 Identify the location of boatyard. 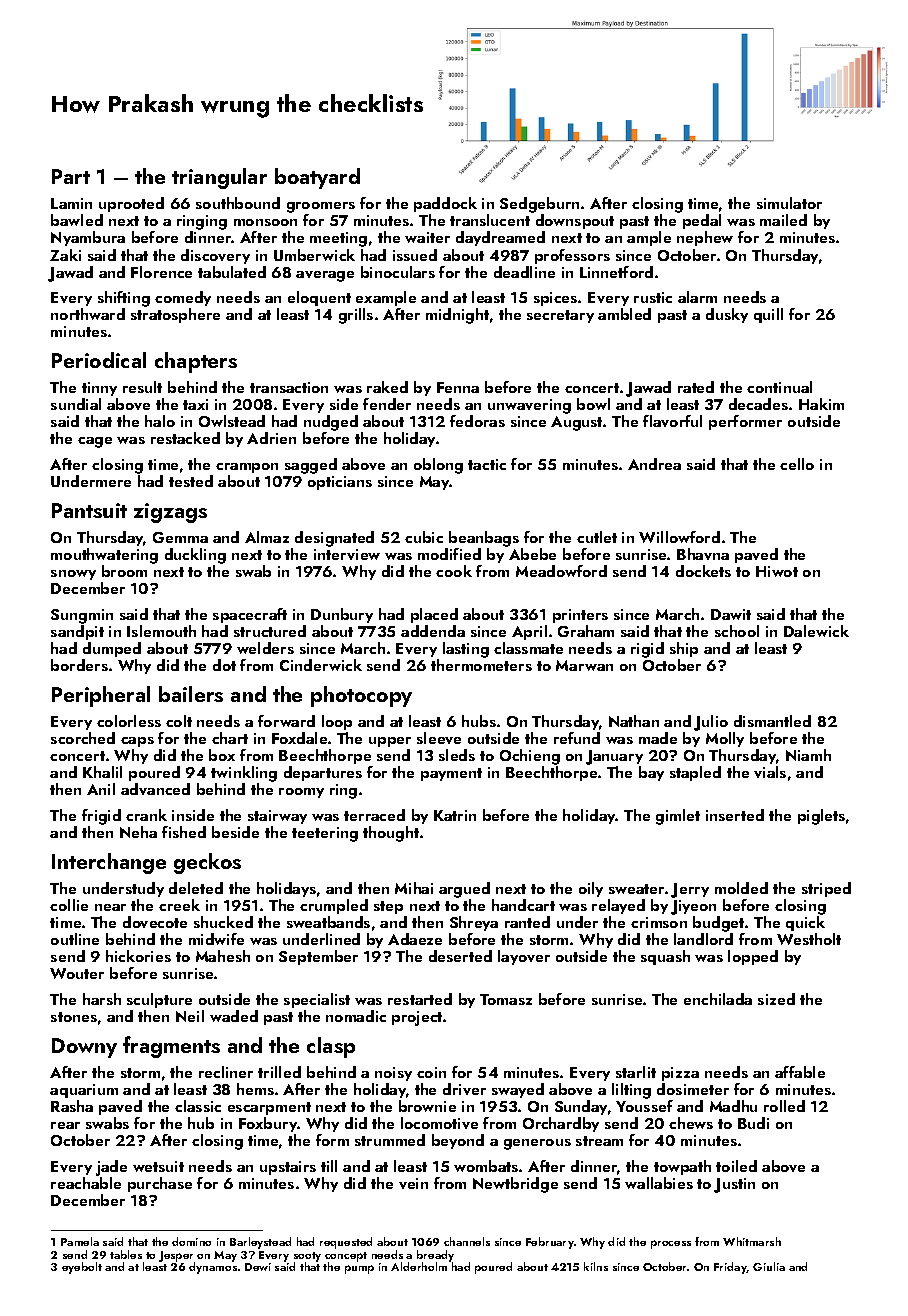
(317, 178).
